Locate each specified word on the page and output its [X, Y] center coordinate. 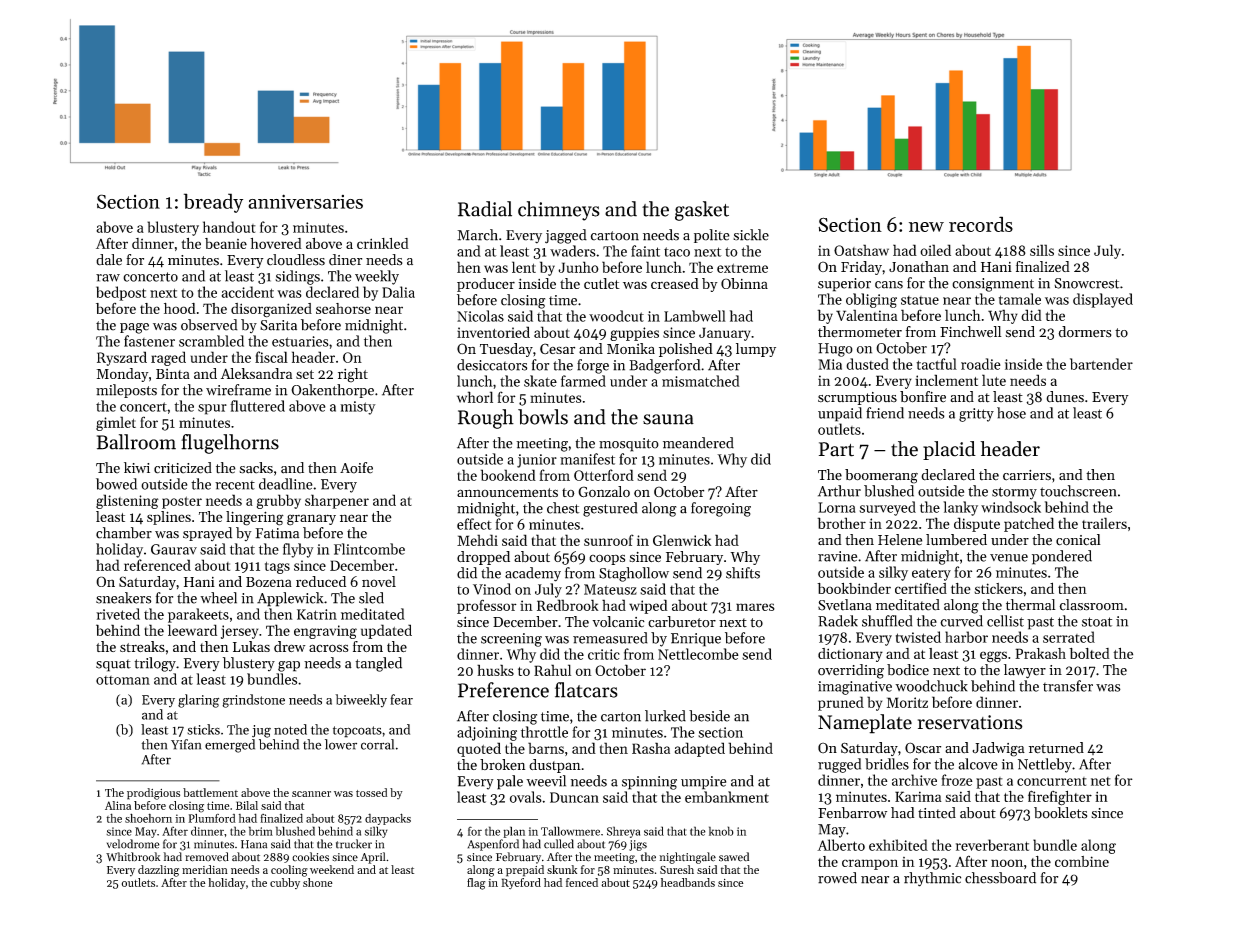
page [134, 328]
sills [1042, 250]
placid [949, 450]
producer [486, 285]
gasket [702, 211]
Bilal [247, 805]
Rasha [651, 748]
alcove [978, 764]
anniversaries [305, 201]
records [981, 224]
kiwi [137, 467]
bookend [508, 475]
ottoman [123, 680]
